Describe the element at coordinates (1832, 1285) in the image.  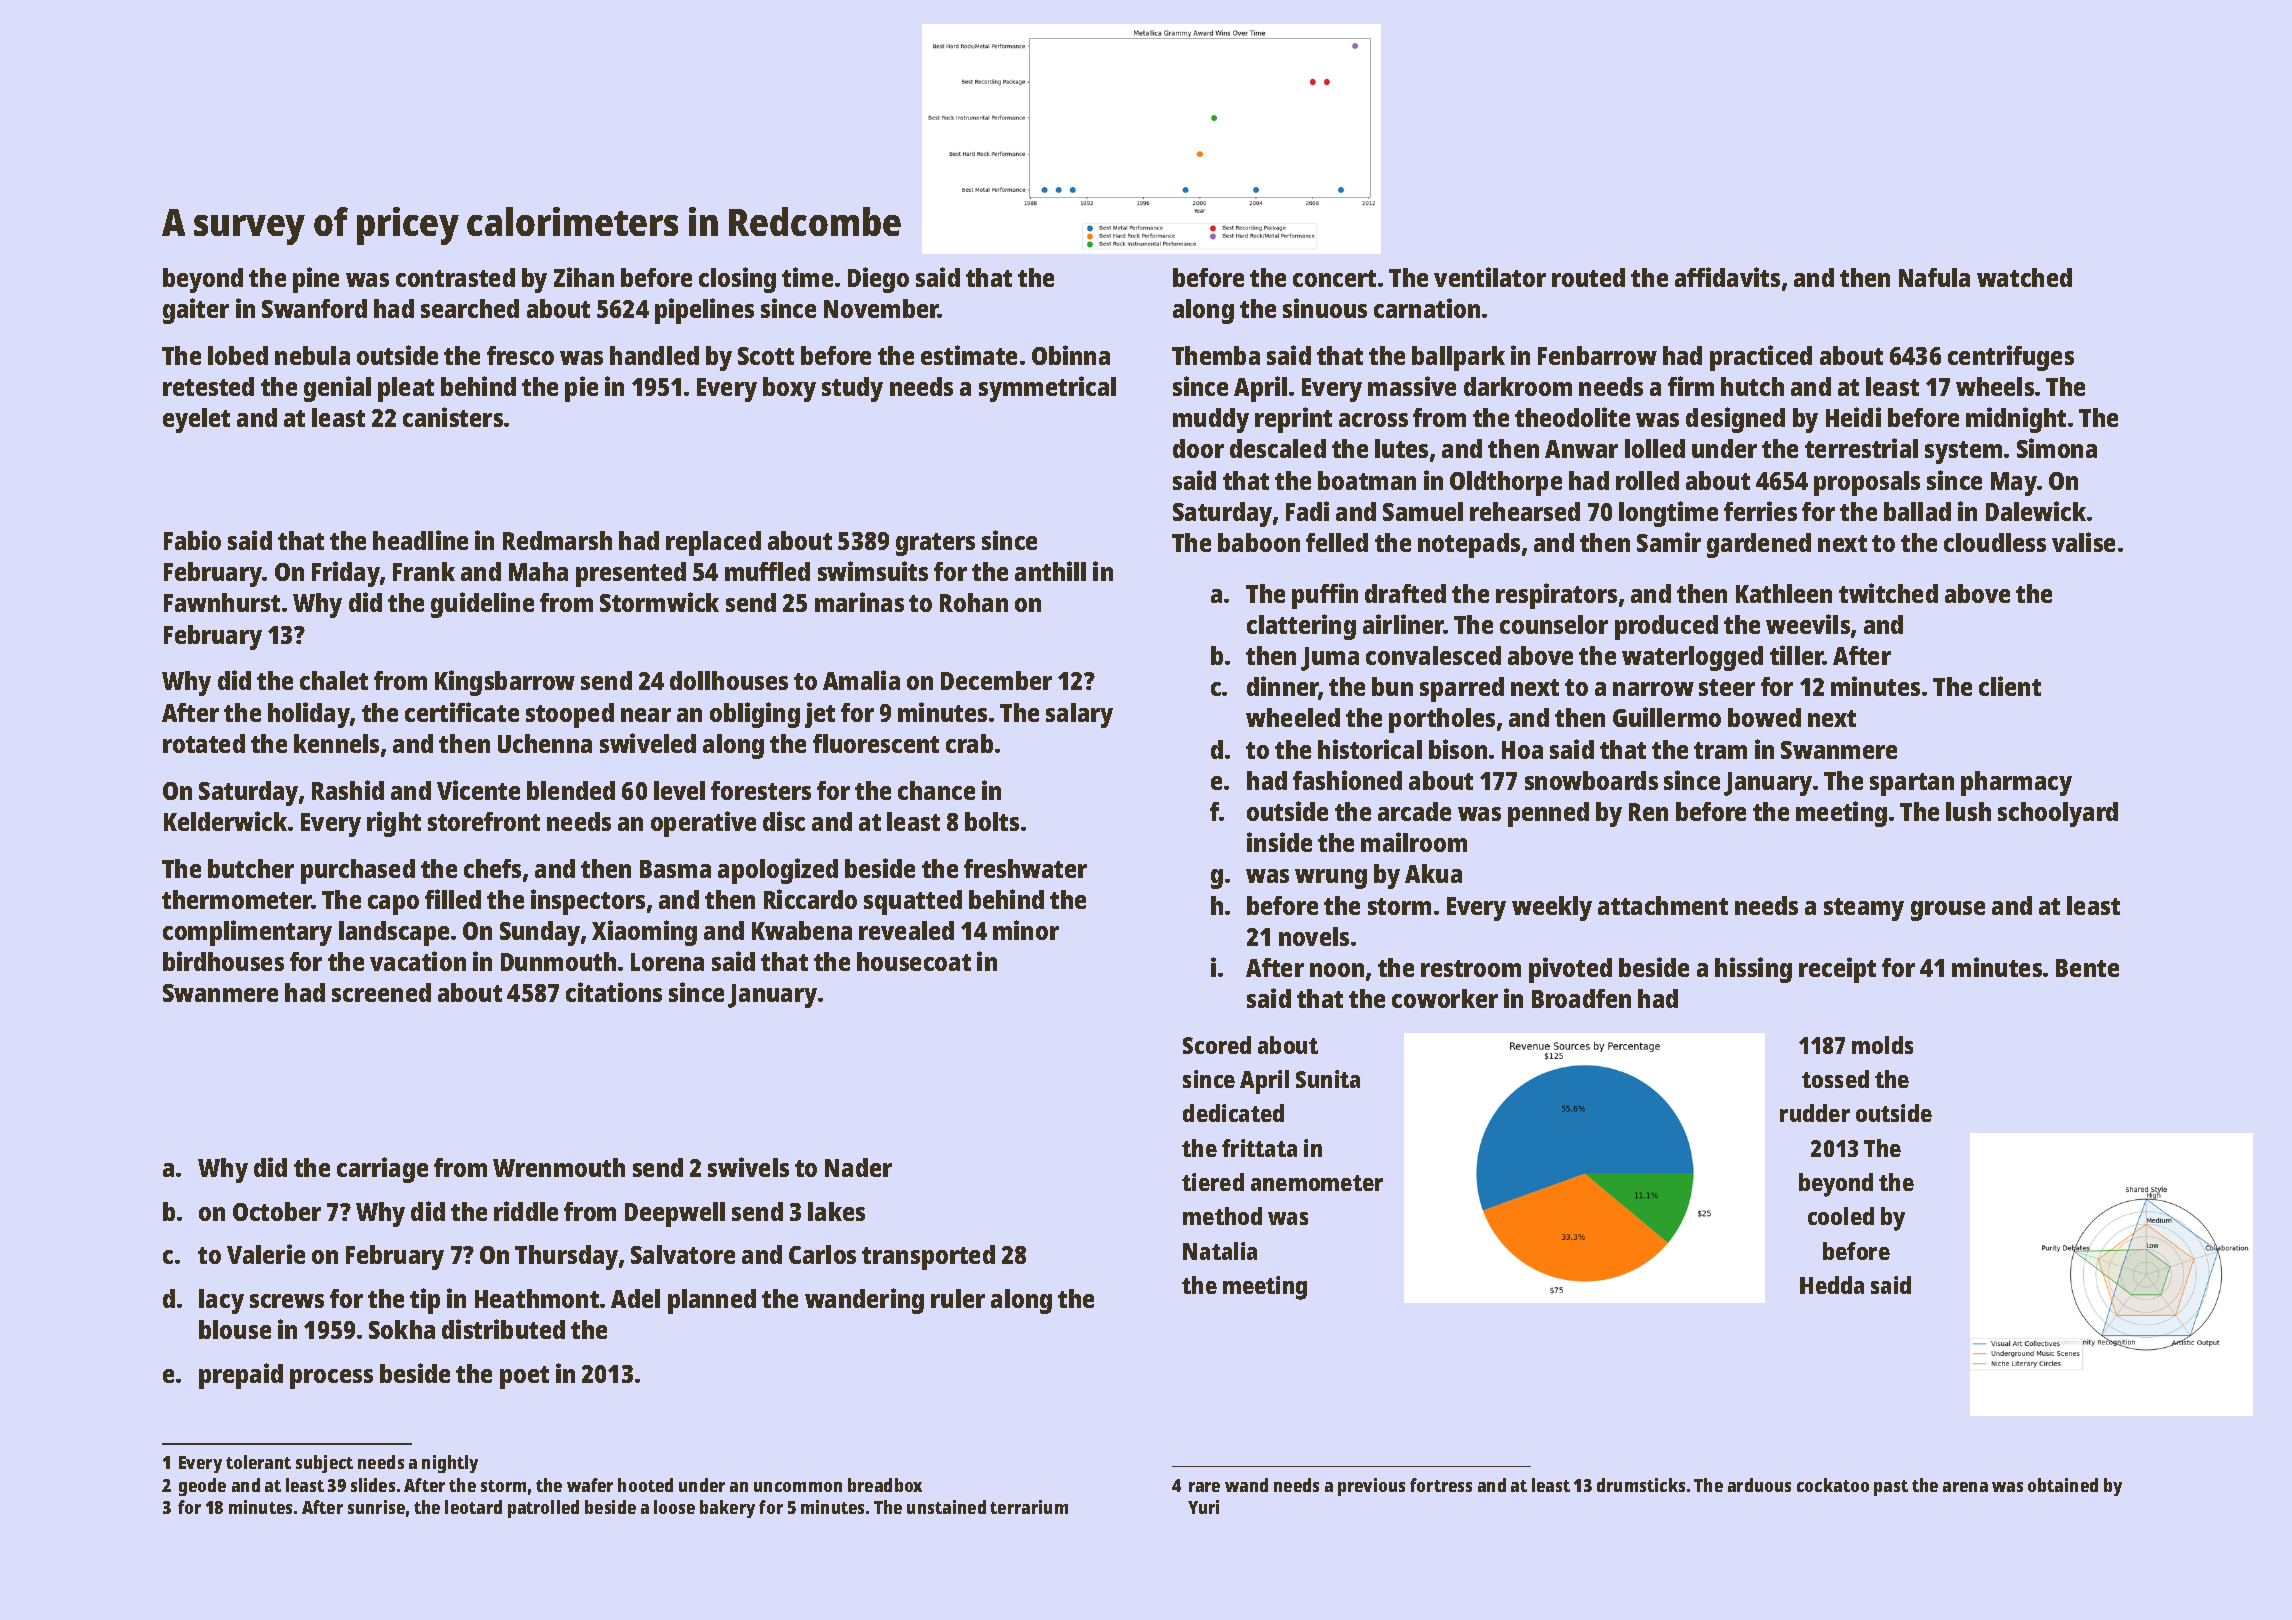
I see `Hedda` at that location.
